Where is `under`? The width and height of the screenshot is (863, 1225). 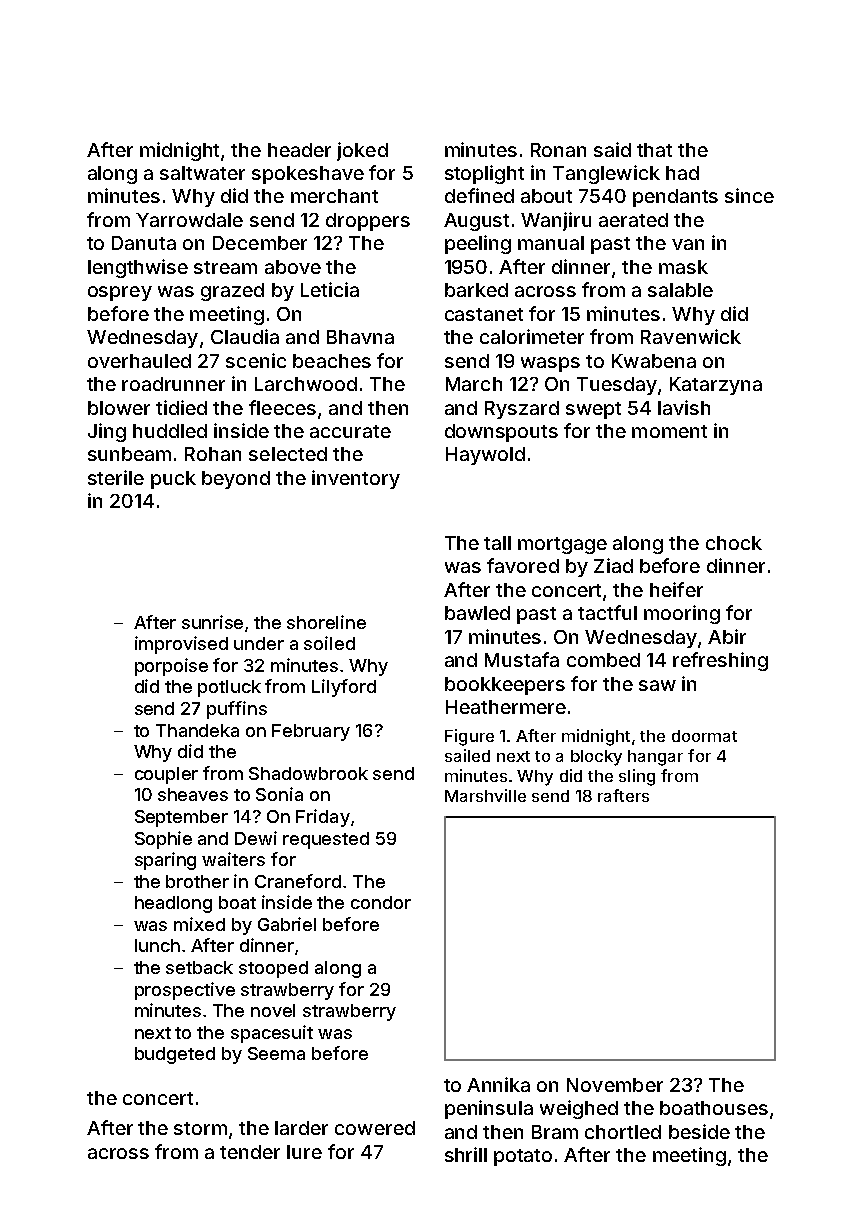
under is located at coordinates (259, 643).
